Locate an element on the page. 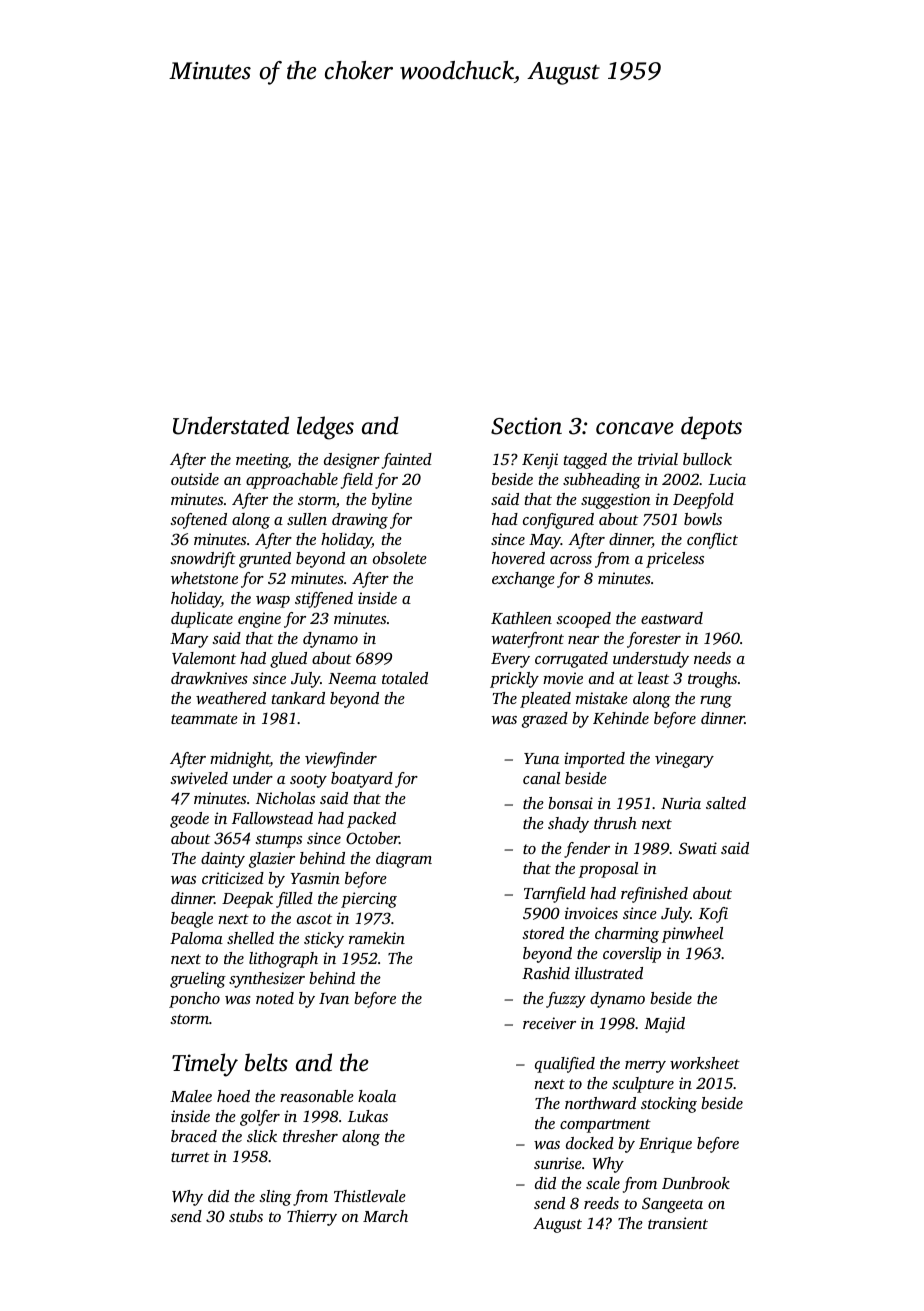 This image has width=924, height=1311. Kehinde is located at coordinates (621, 718).
